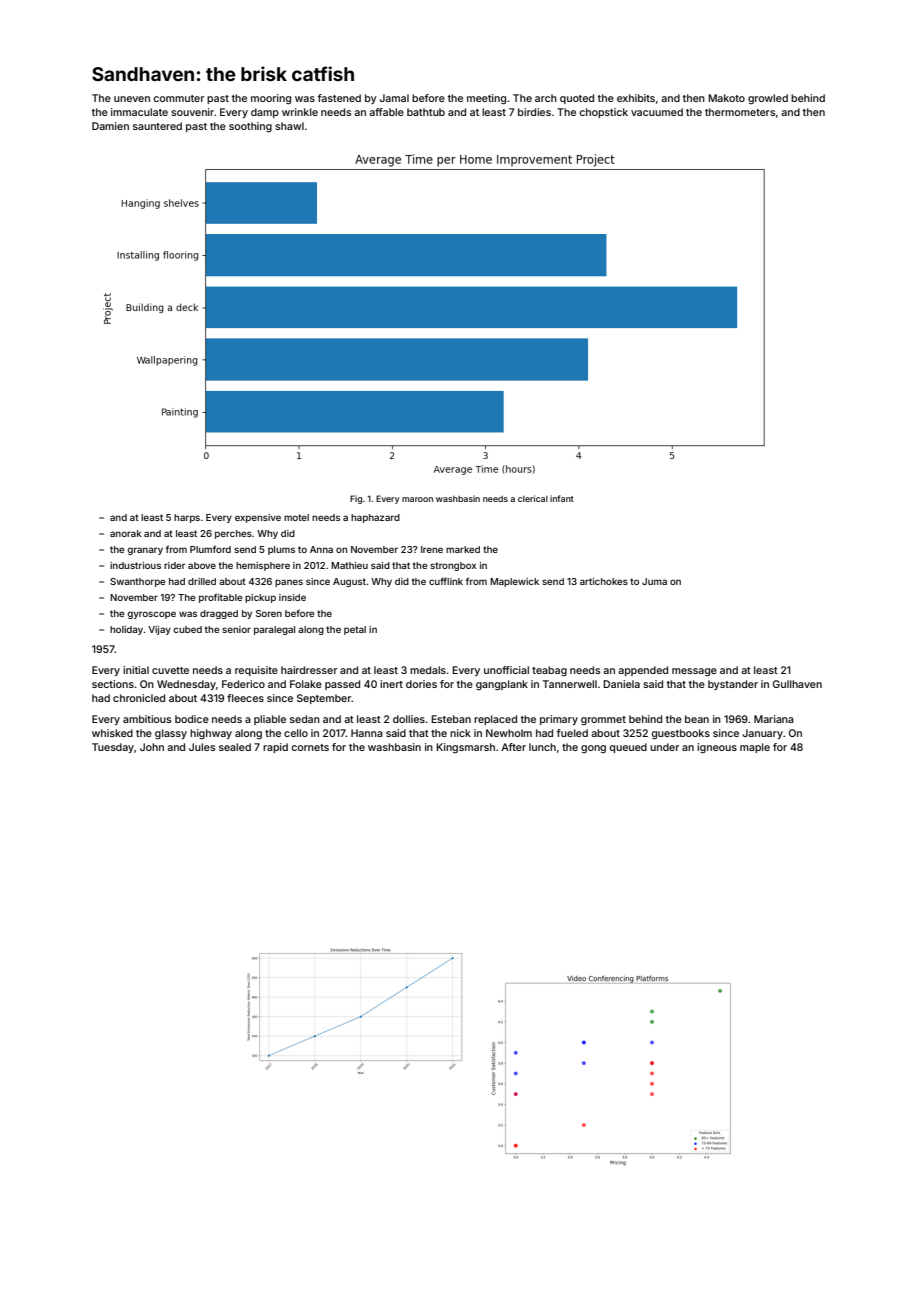  Describe the element at coordinates (451, 719) in the screenshot. I see `Esteban` at that location.
